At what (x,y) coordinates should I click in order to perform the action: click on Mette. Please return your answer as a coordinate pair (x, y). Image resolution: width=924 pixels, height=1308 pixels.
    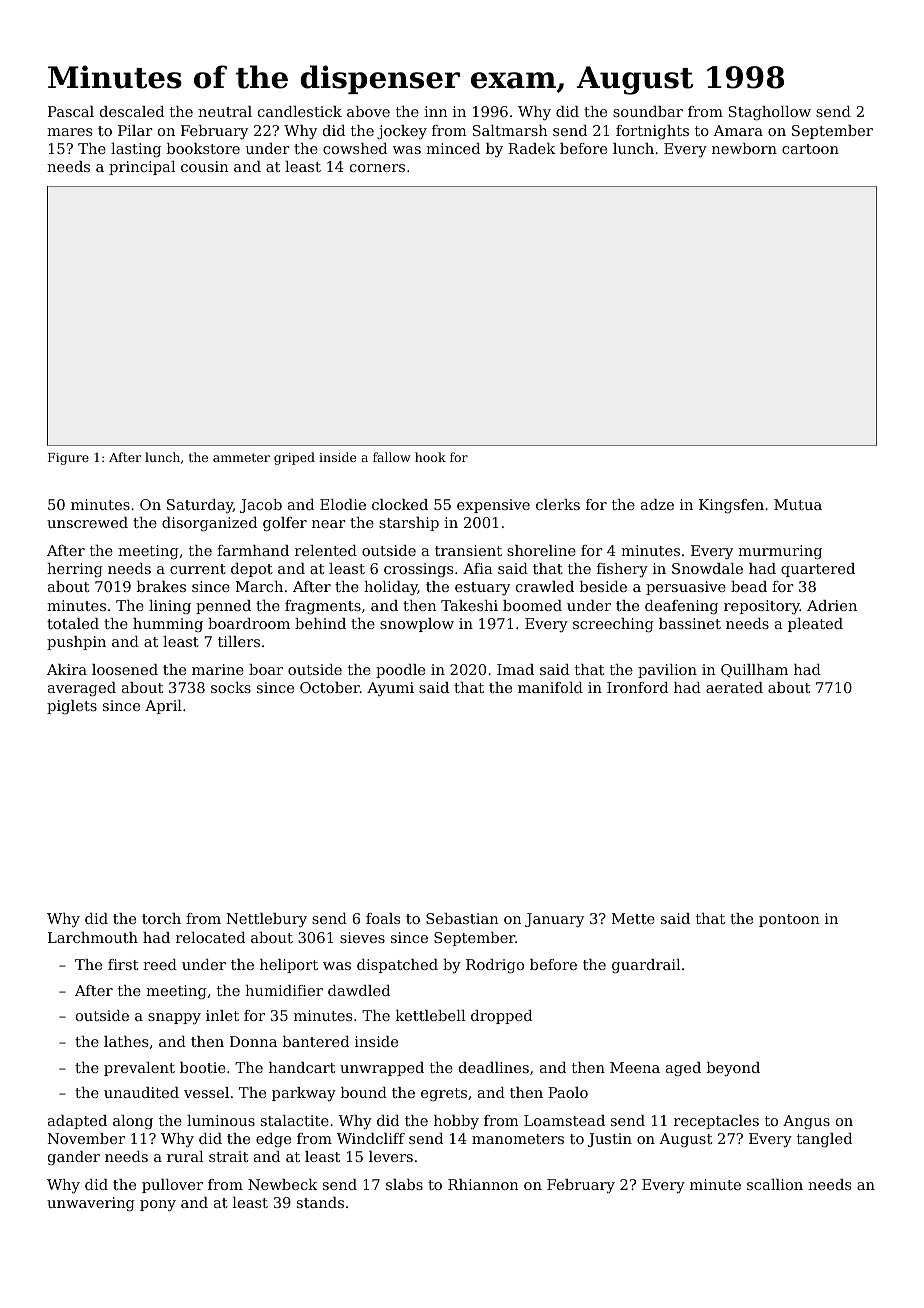
    Looking at the image, I should click on (633, 918).
